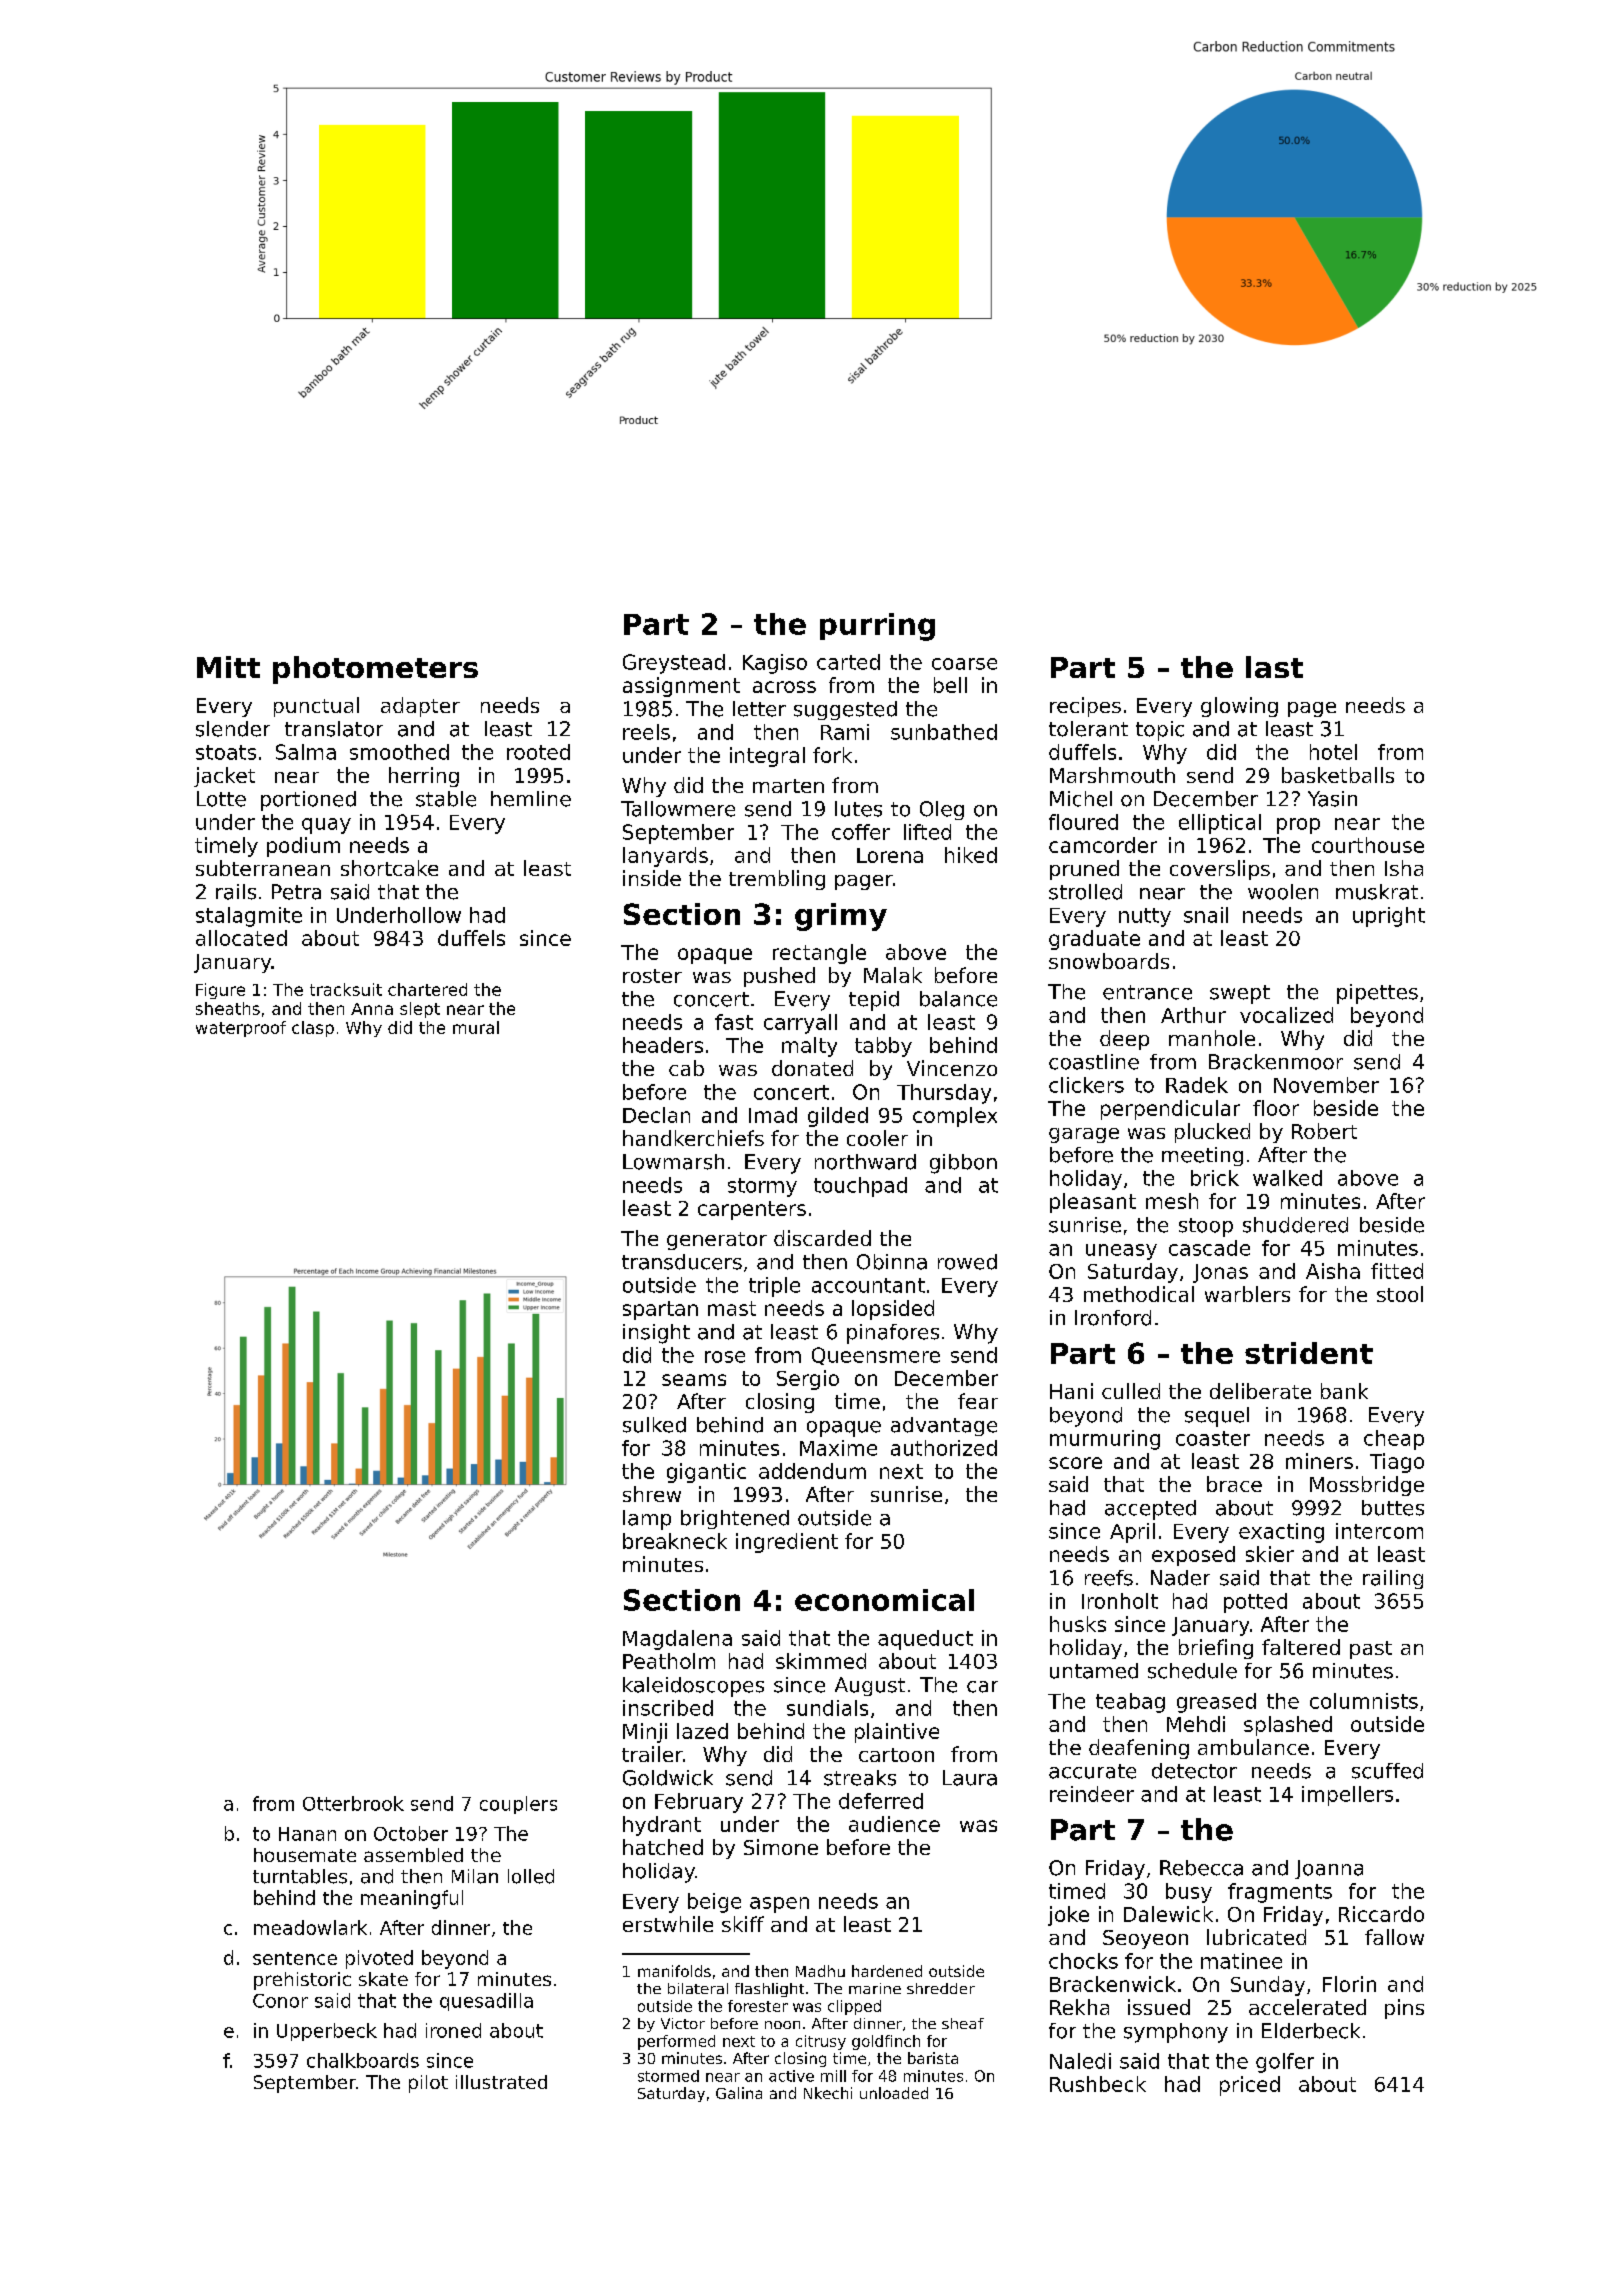  I want to click on pilot, so click(428, 2084).
